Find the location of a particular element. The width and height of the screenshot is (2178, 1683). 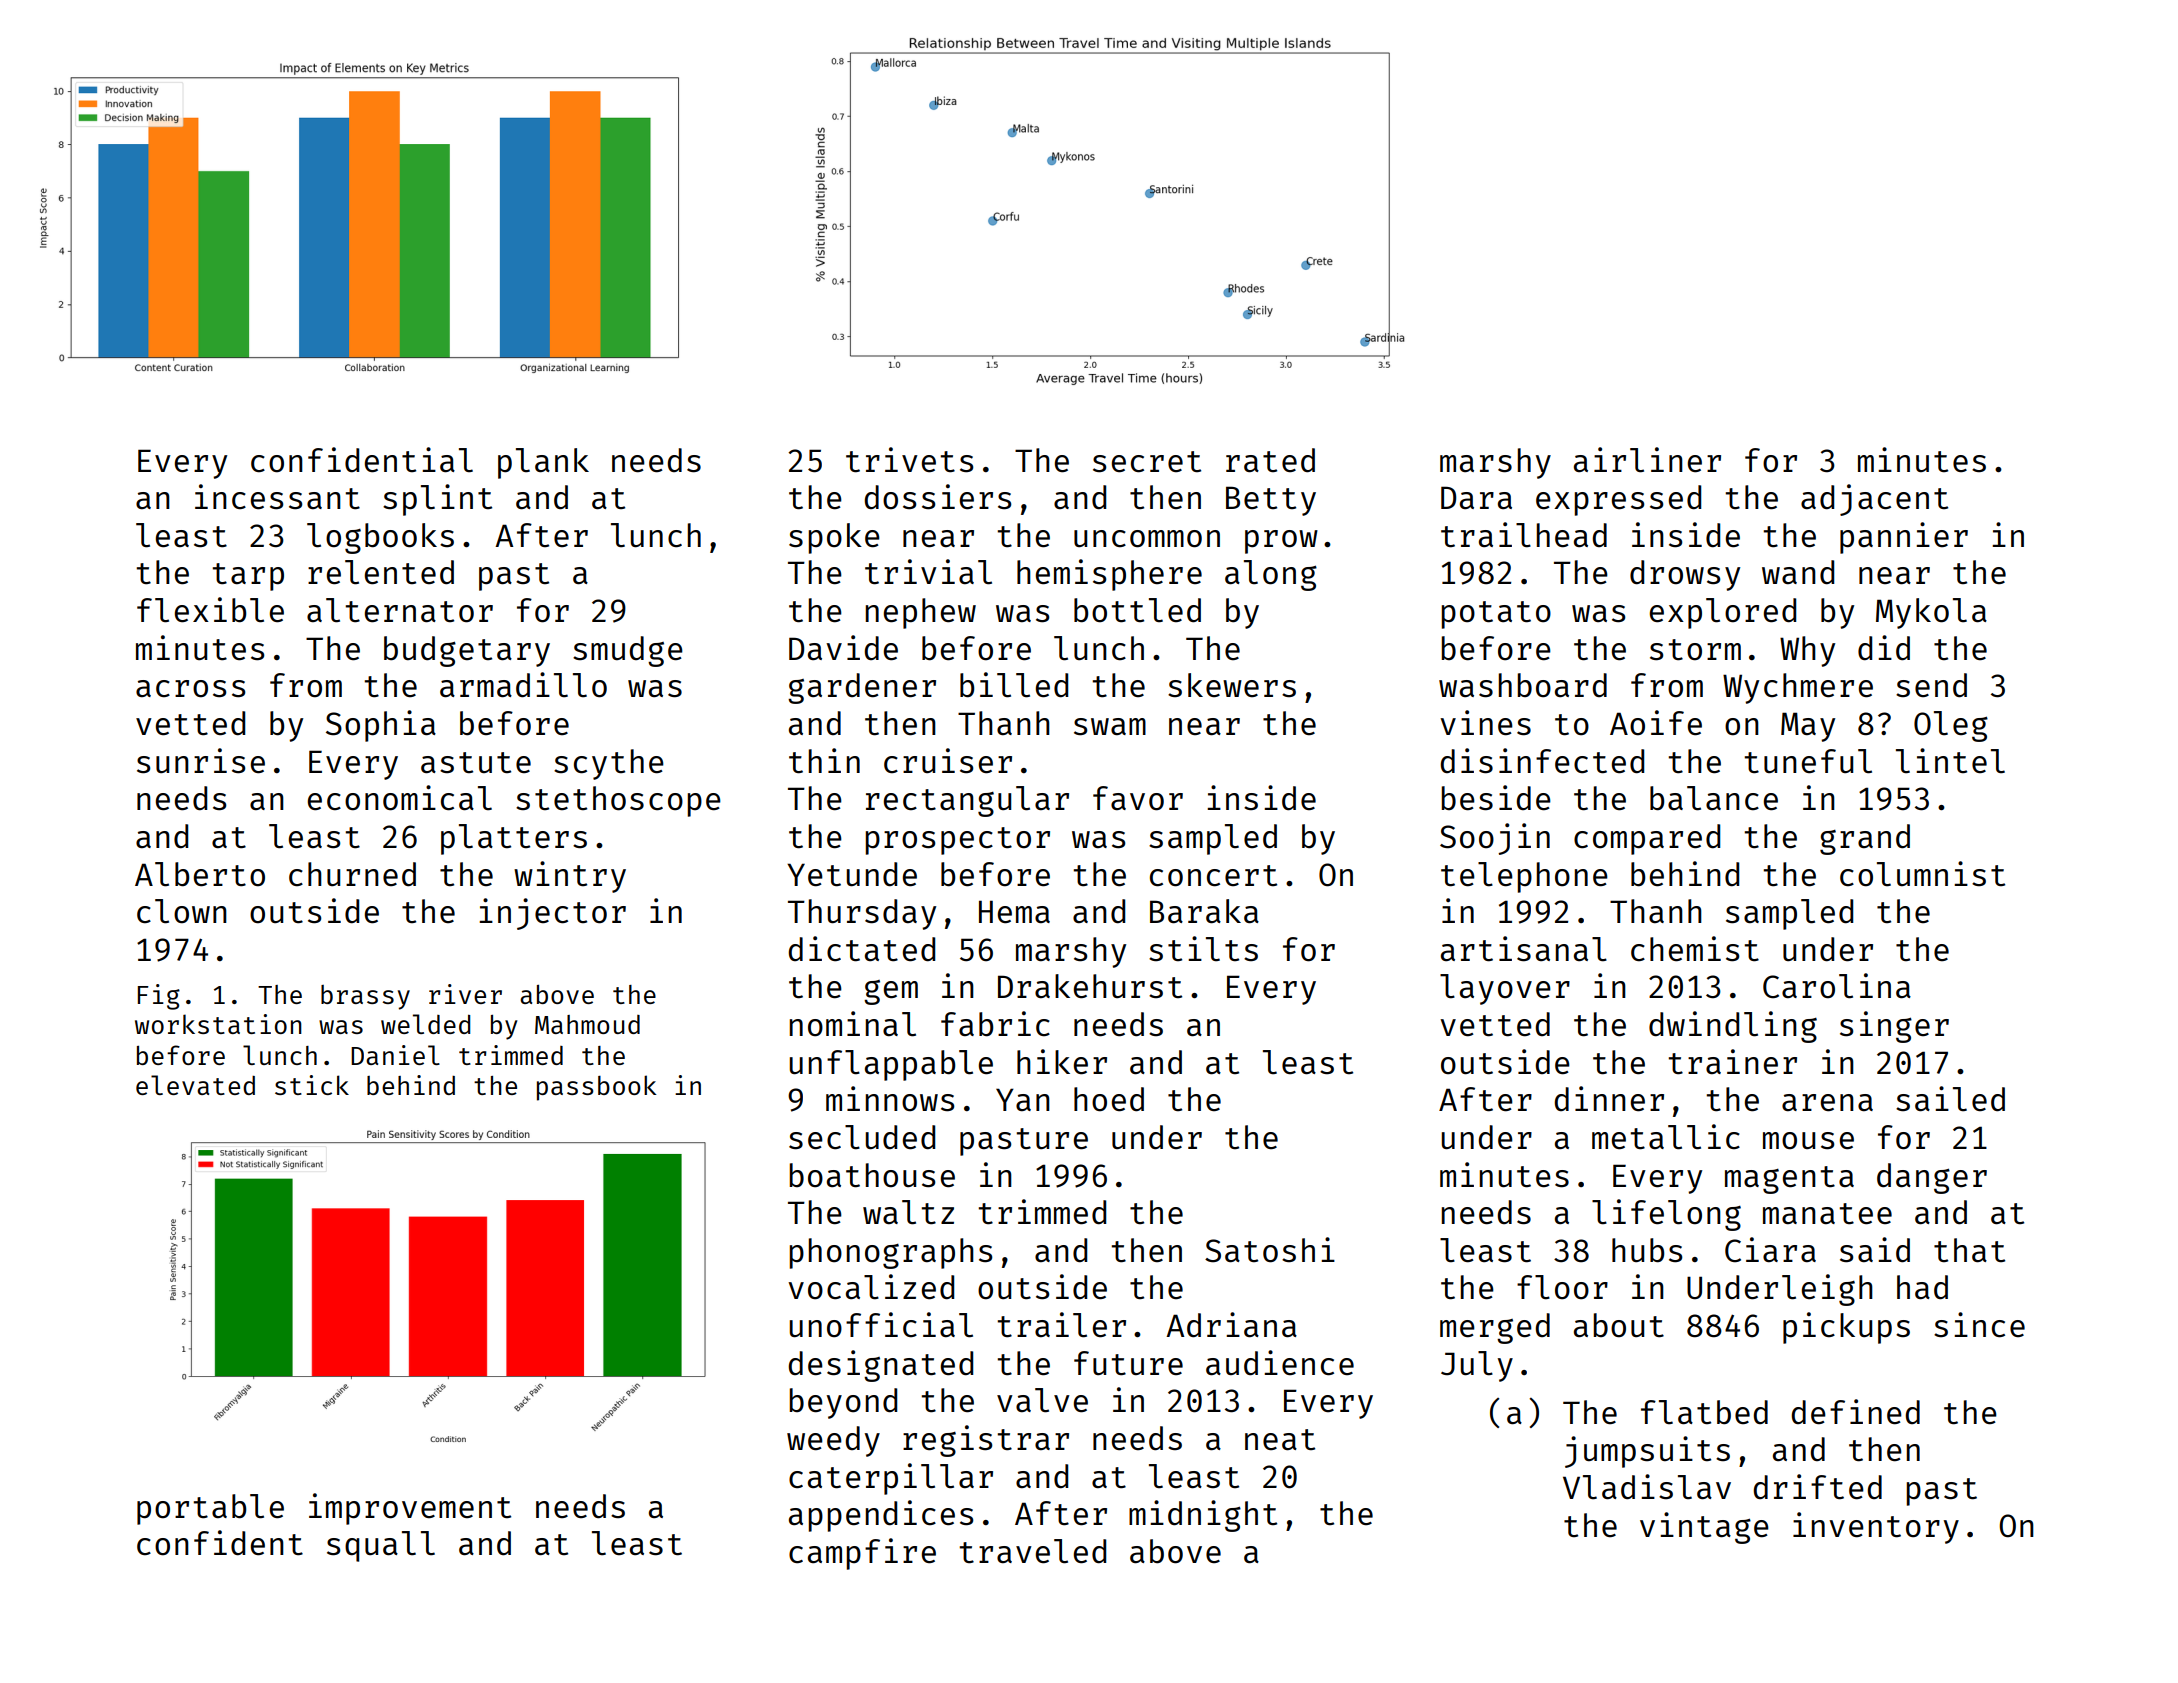

squall is located at coordinates (381, 1546).
